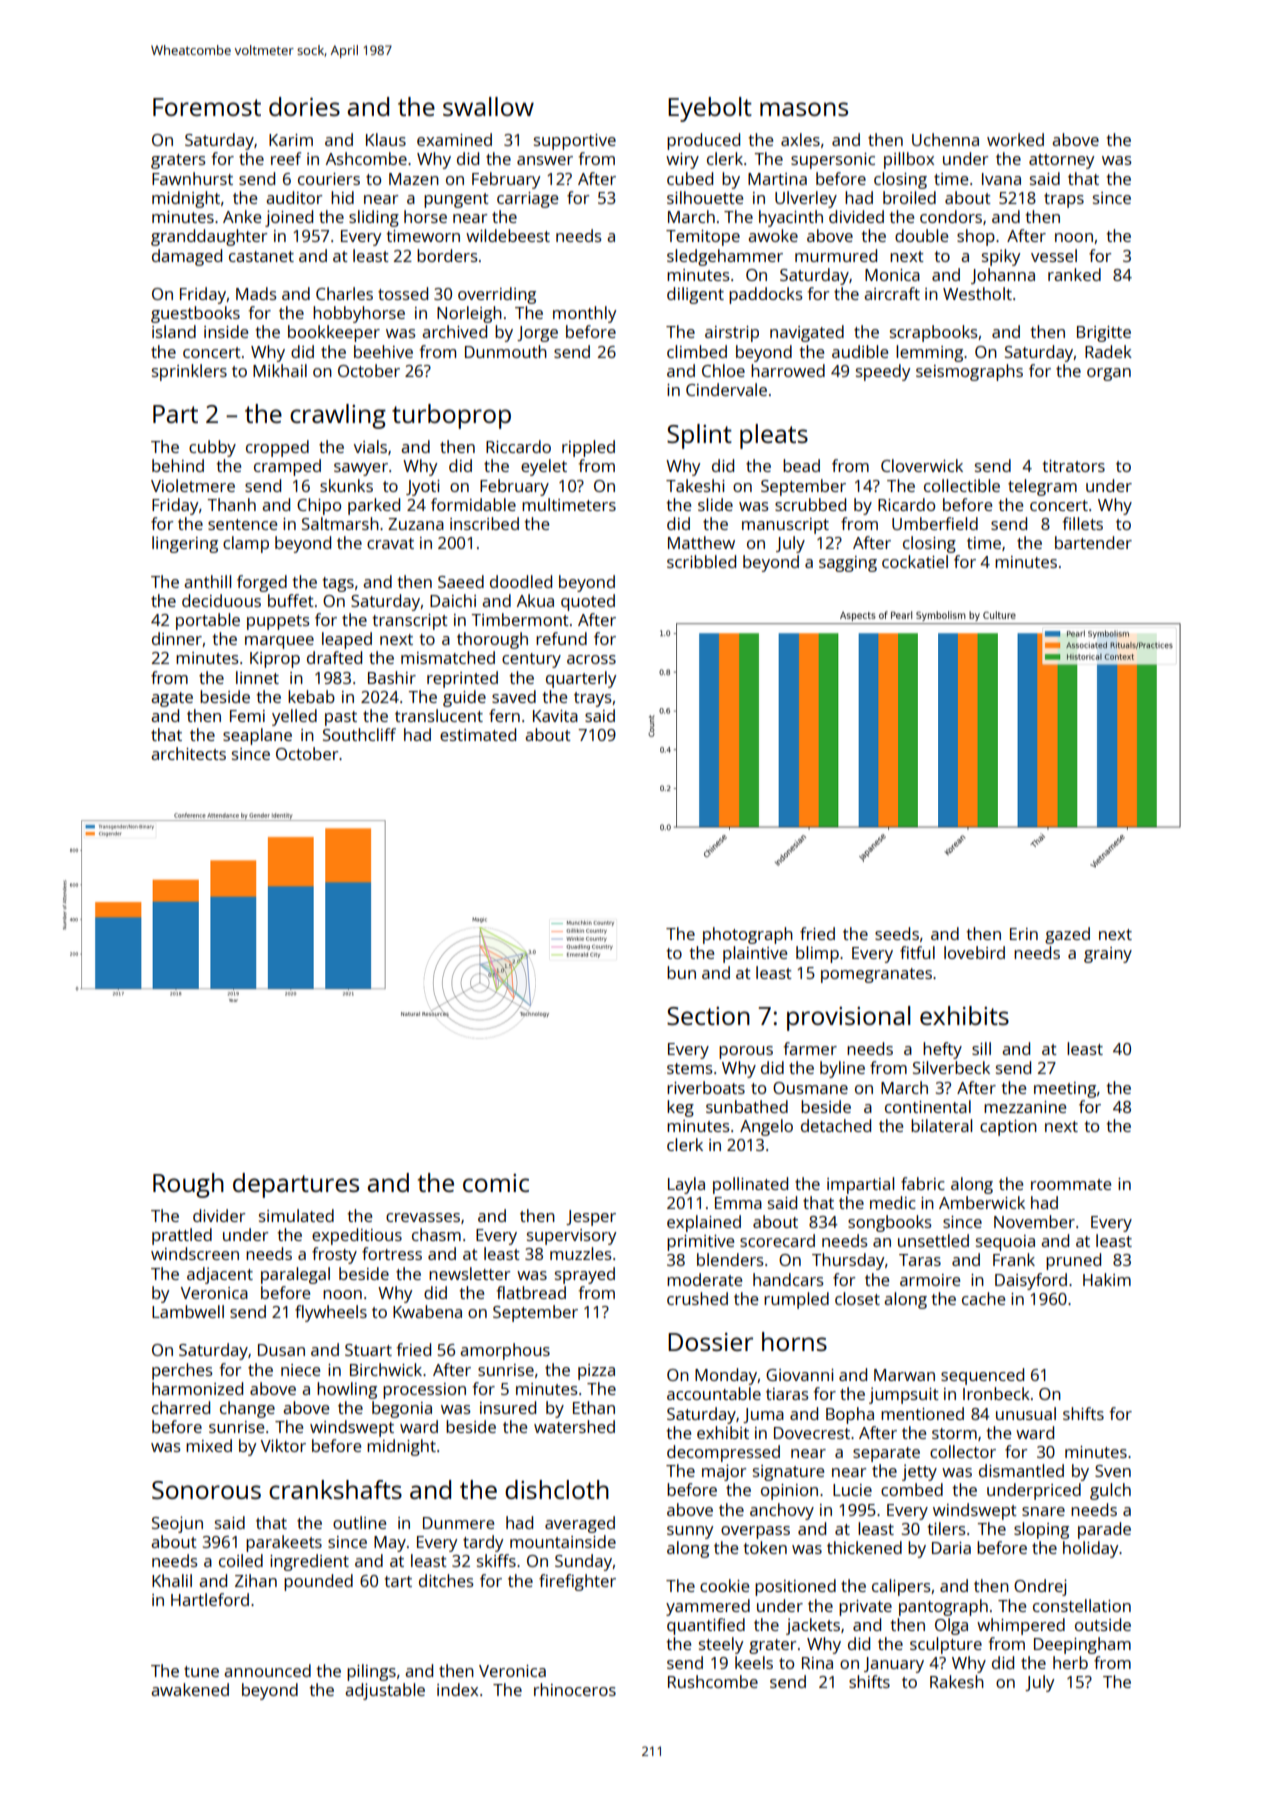  I want to click on herb, so click(1070, 1662).
